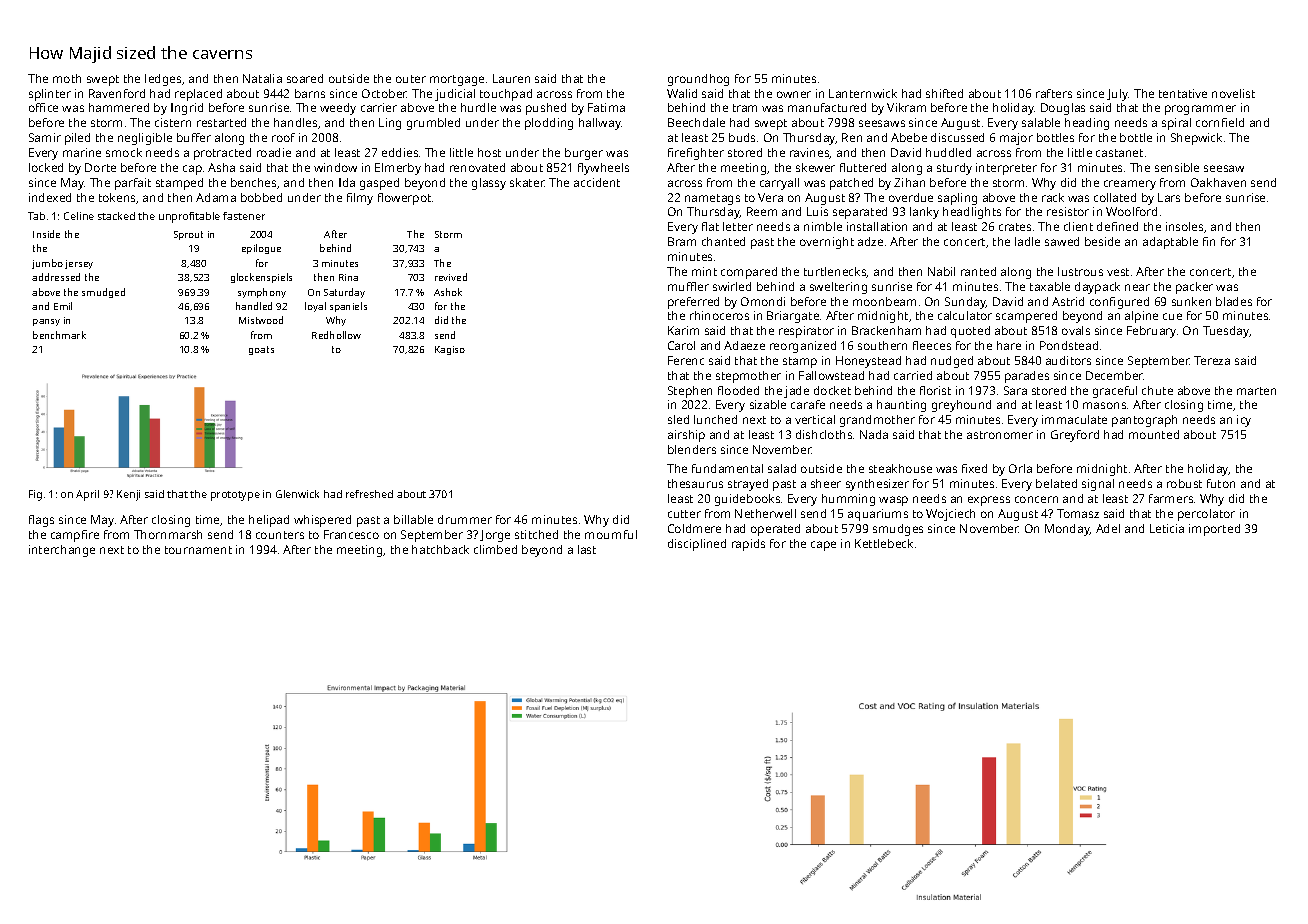 This page has width=1308, height=924. I want to click on Lauren, so click(511, 78).
